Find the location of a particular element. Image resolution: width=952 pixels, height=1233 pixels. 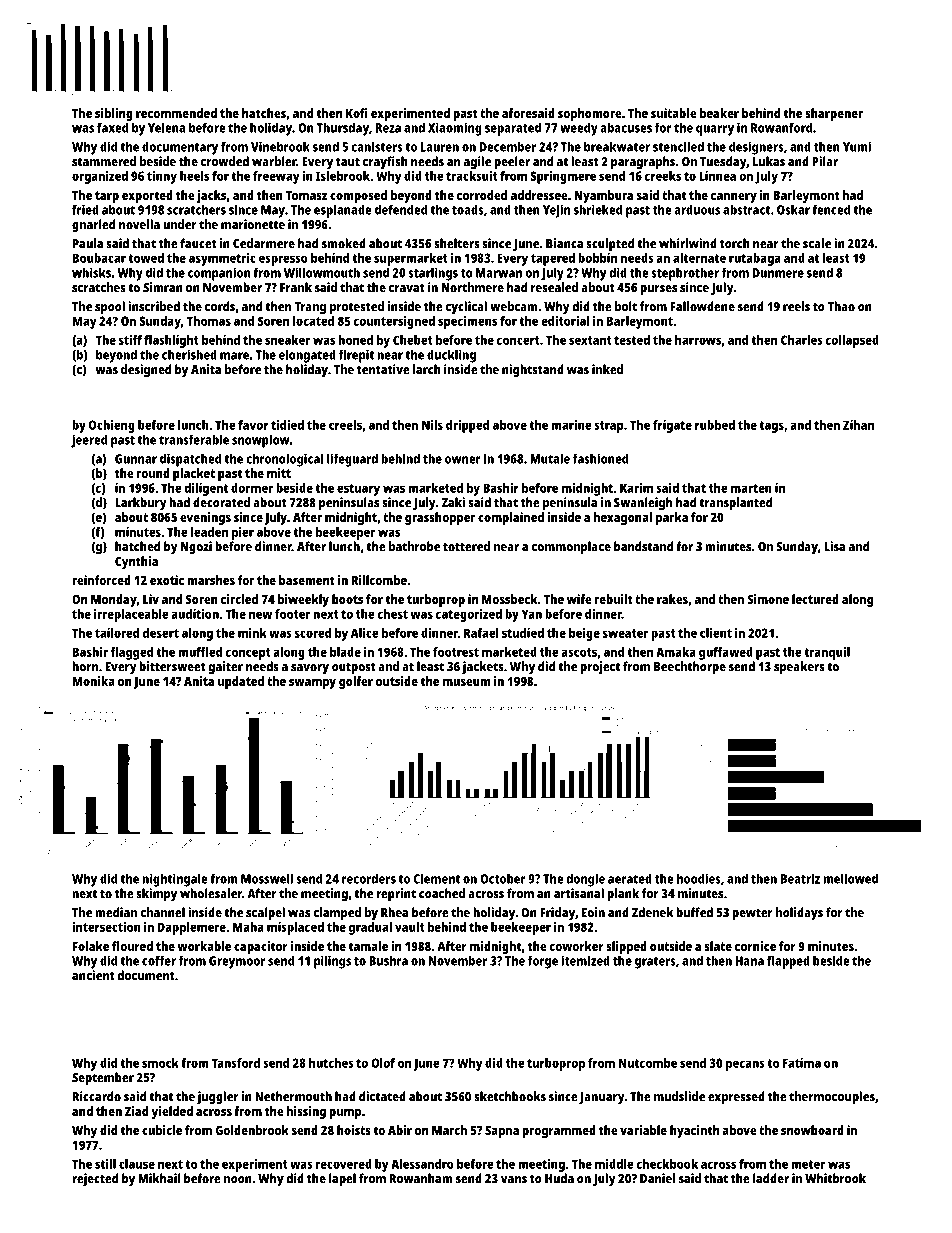

hoodies is located at coordinates (699, 879).
